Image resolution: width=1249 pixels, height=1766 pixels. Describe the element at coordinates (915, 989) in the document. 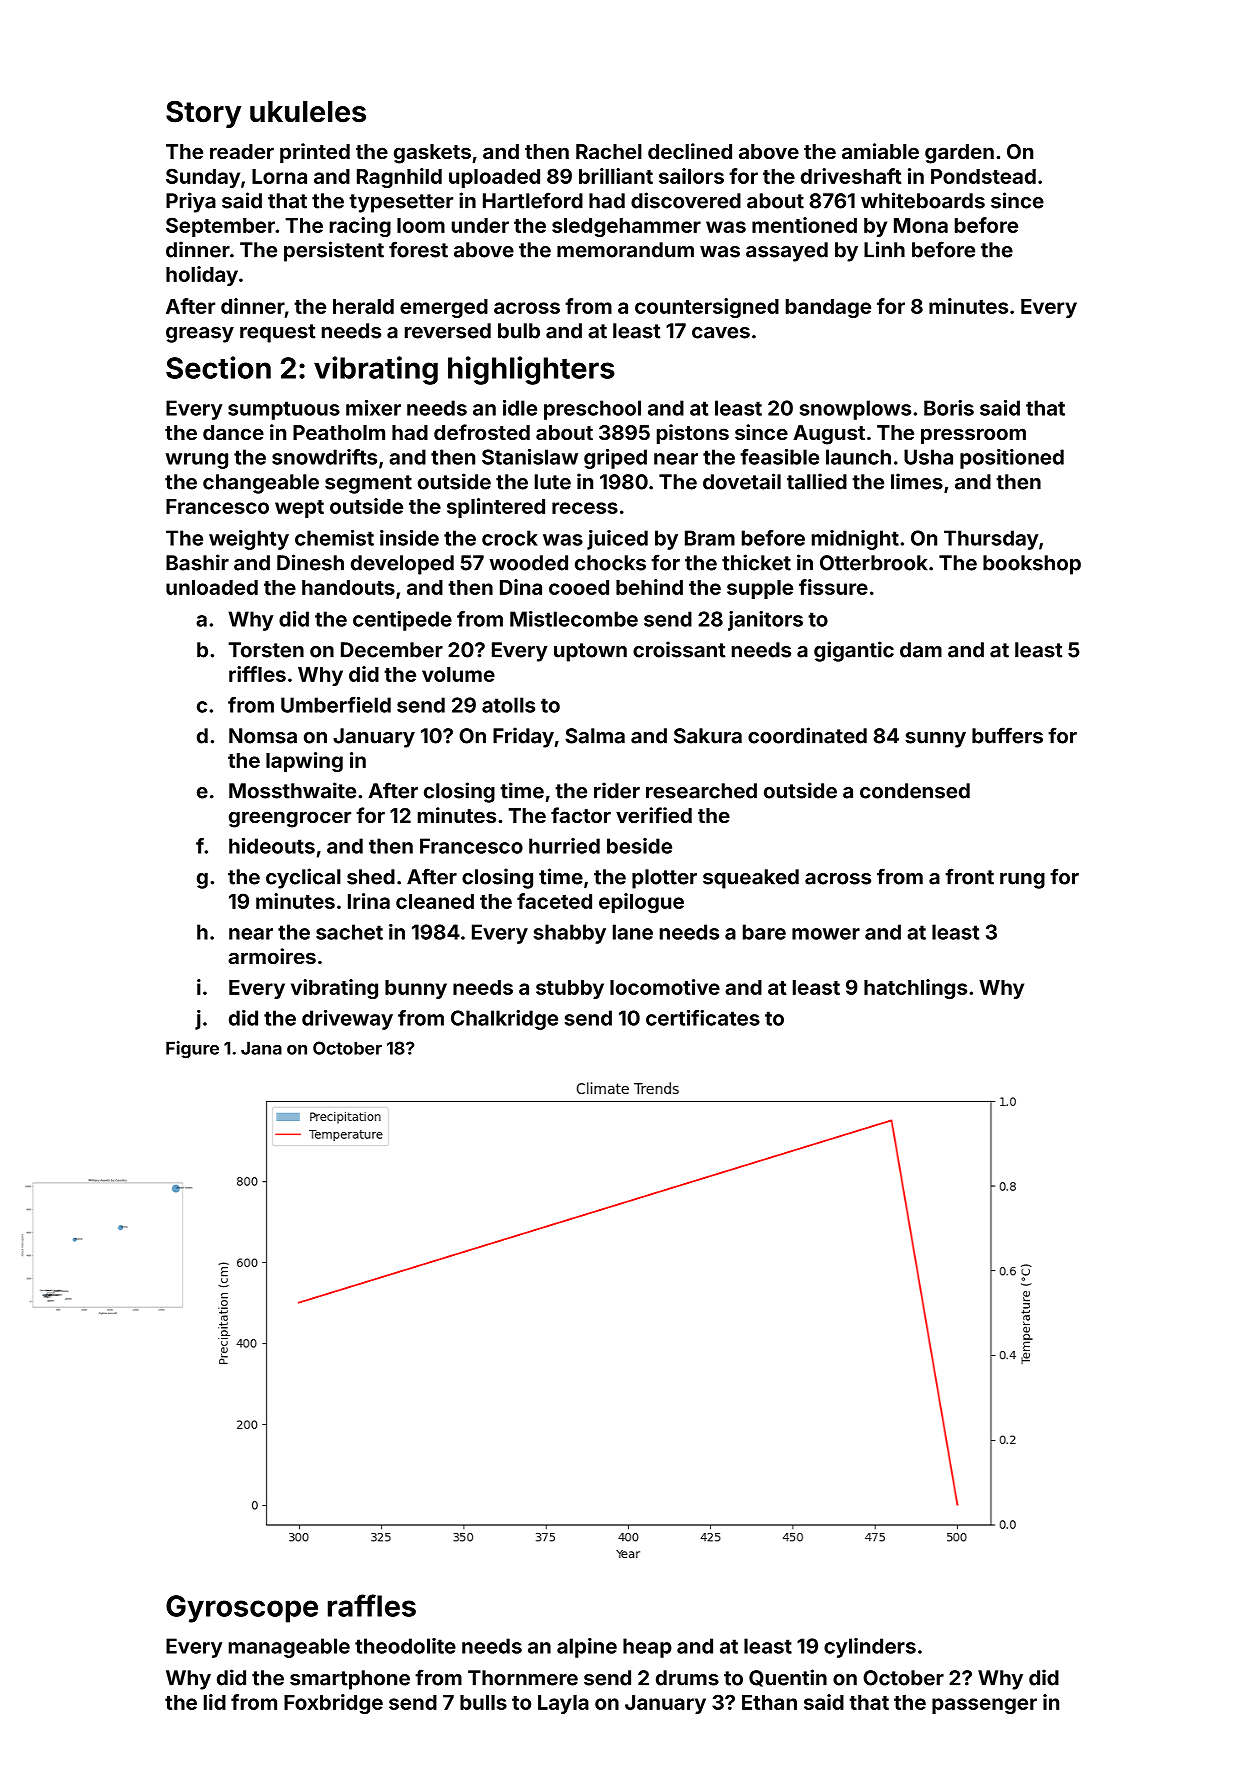

I see `hatchlings` at that location.
